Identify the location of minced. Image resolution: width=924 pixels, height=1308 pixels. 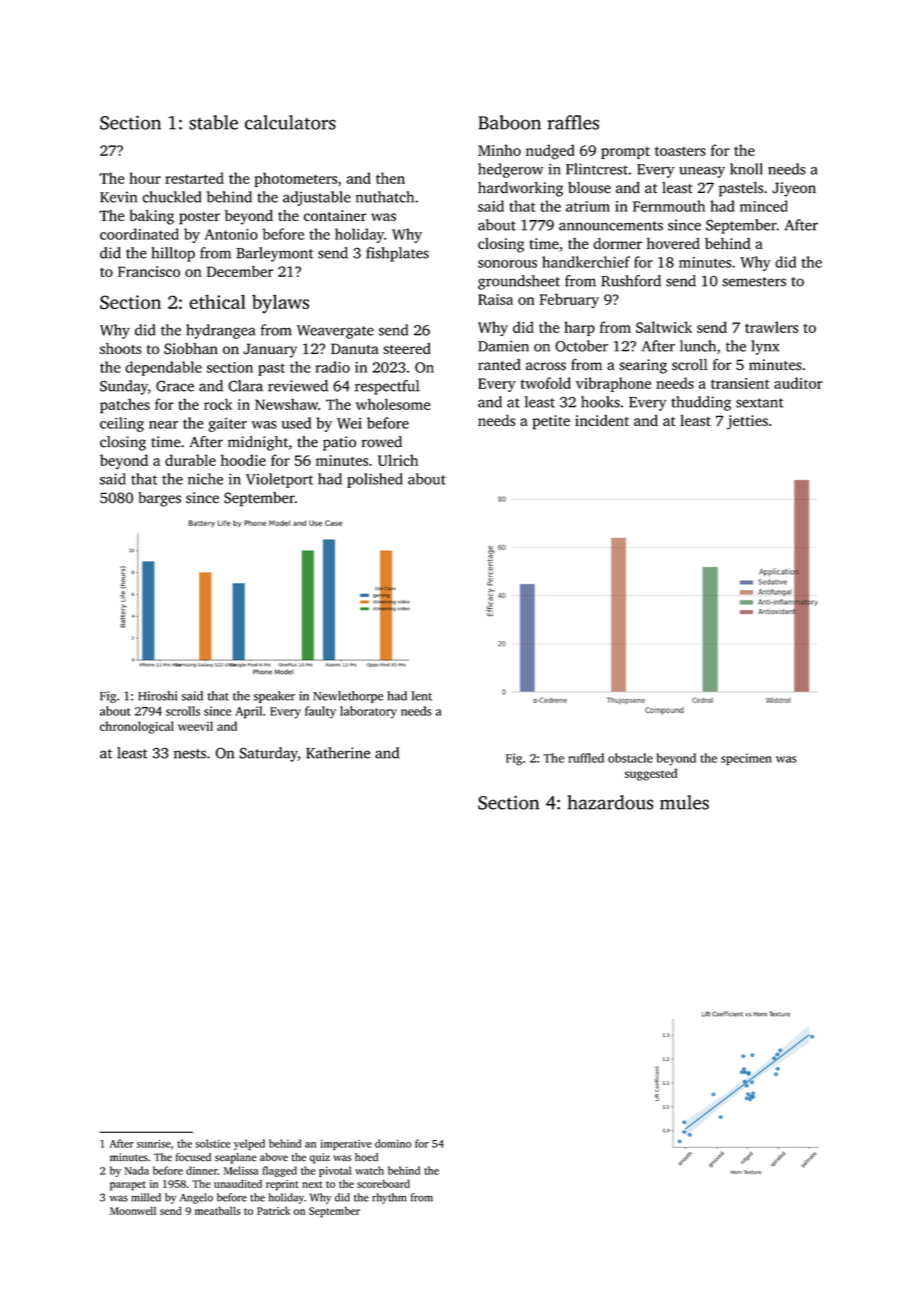
(764, 206).
